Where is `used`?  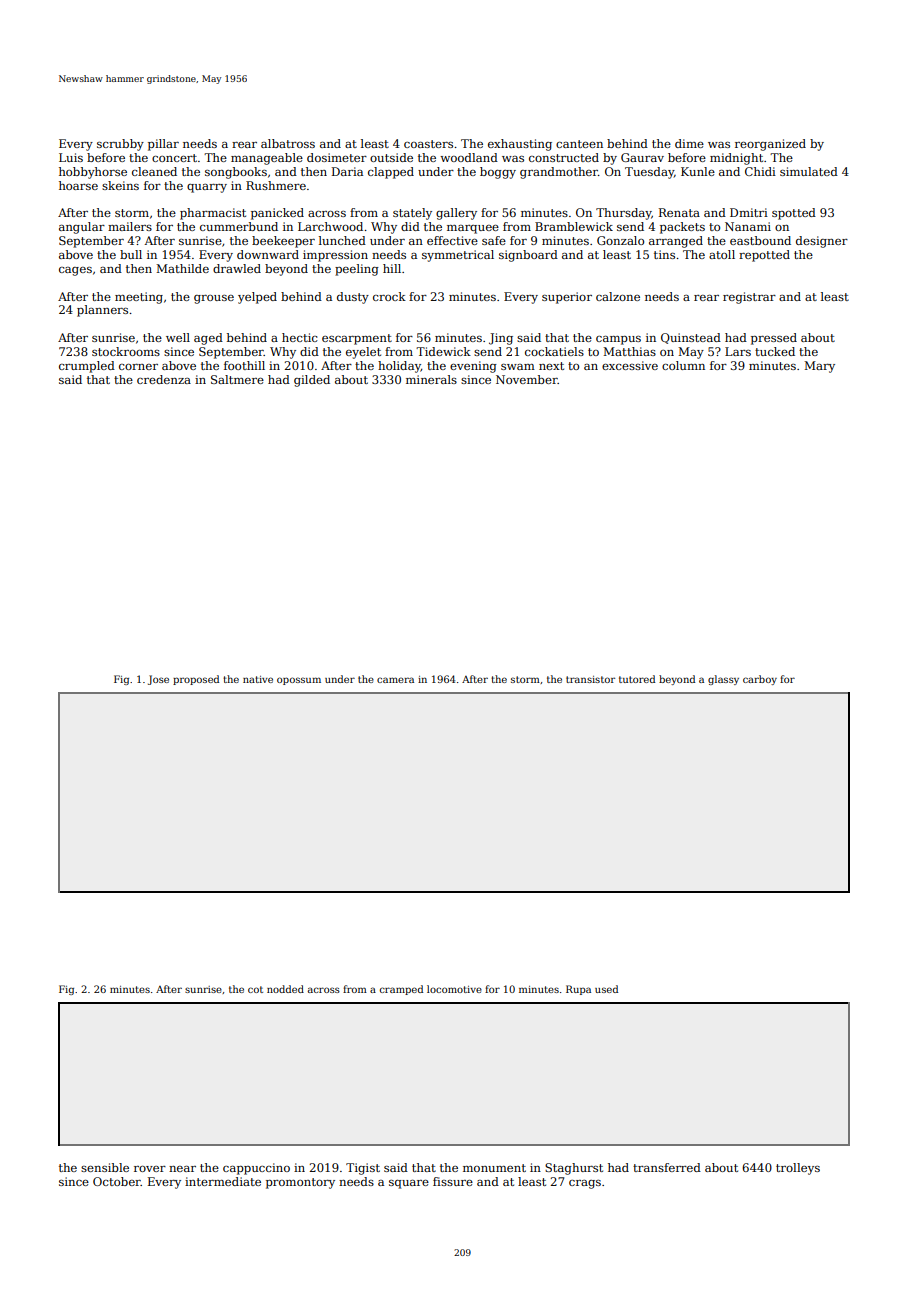
used is located at coordinates (606, 989).
